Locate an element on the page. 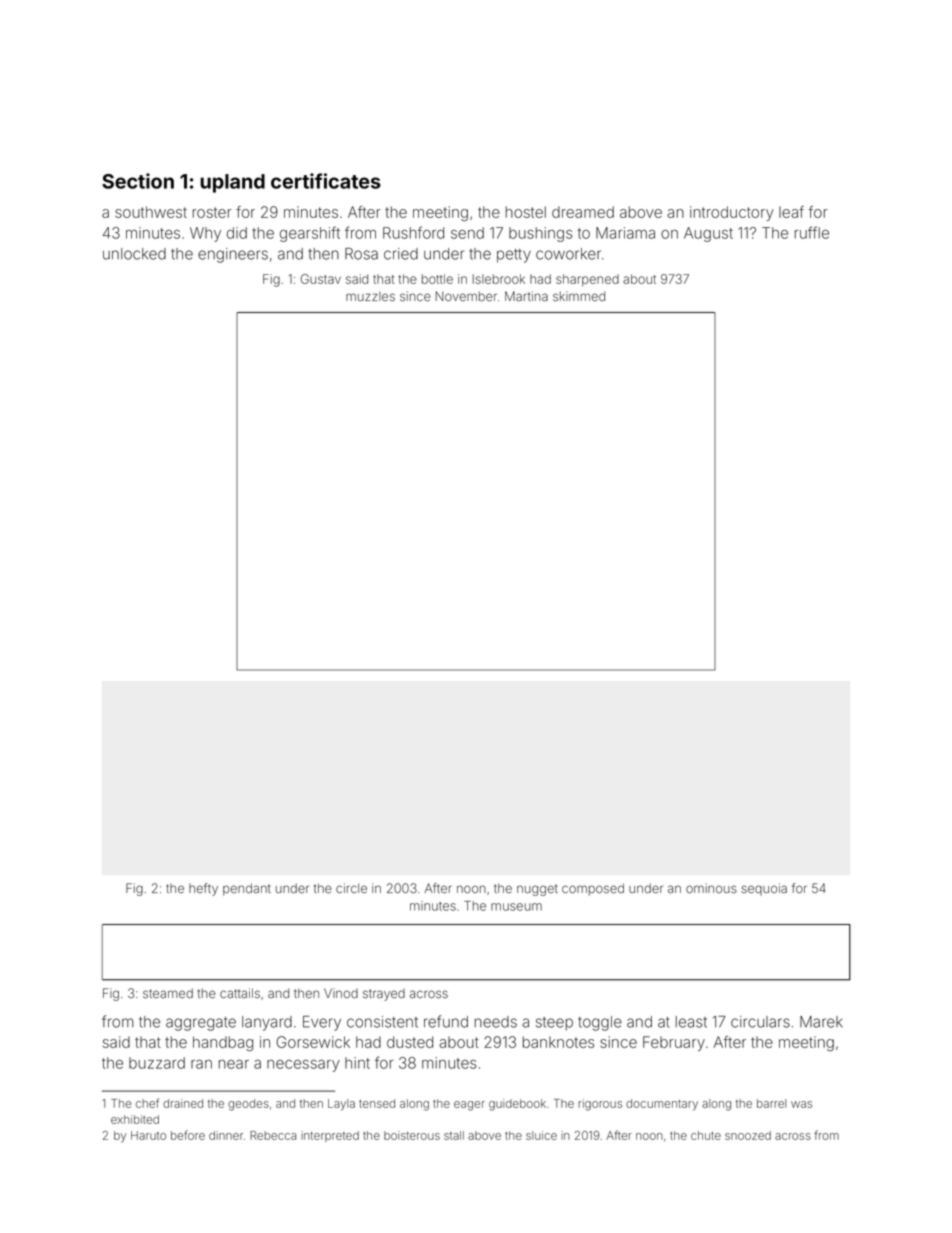  Section is located at coordinates (138, 181).
